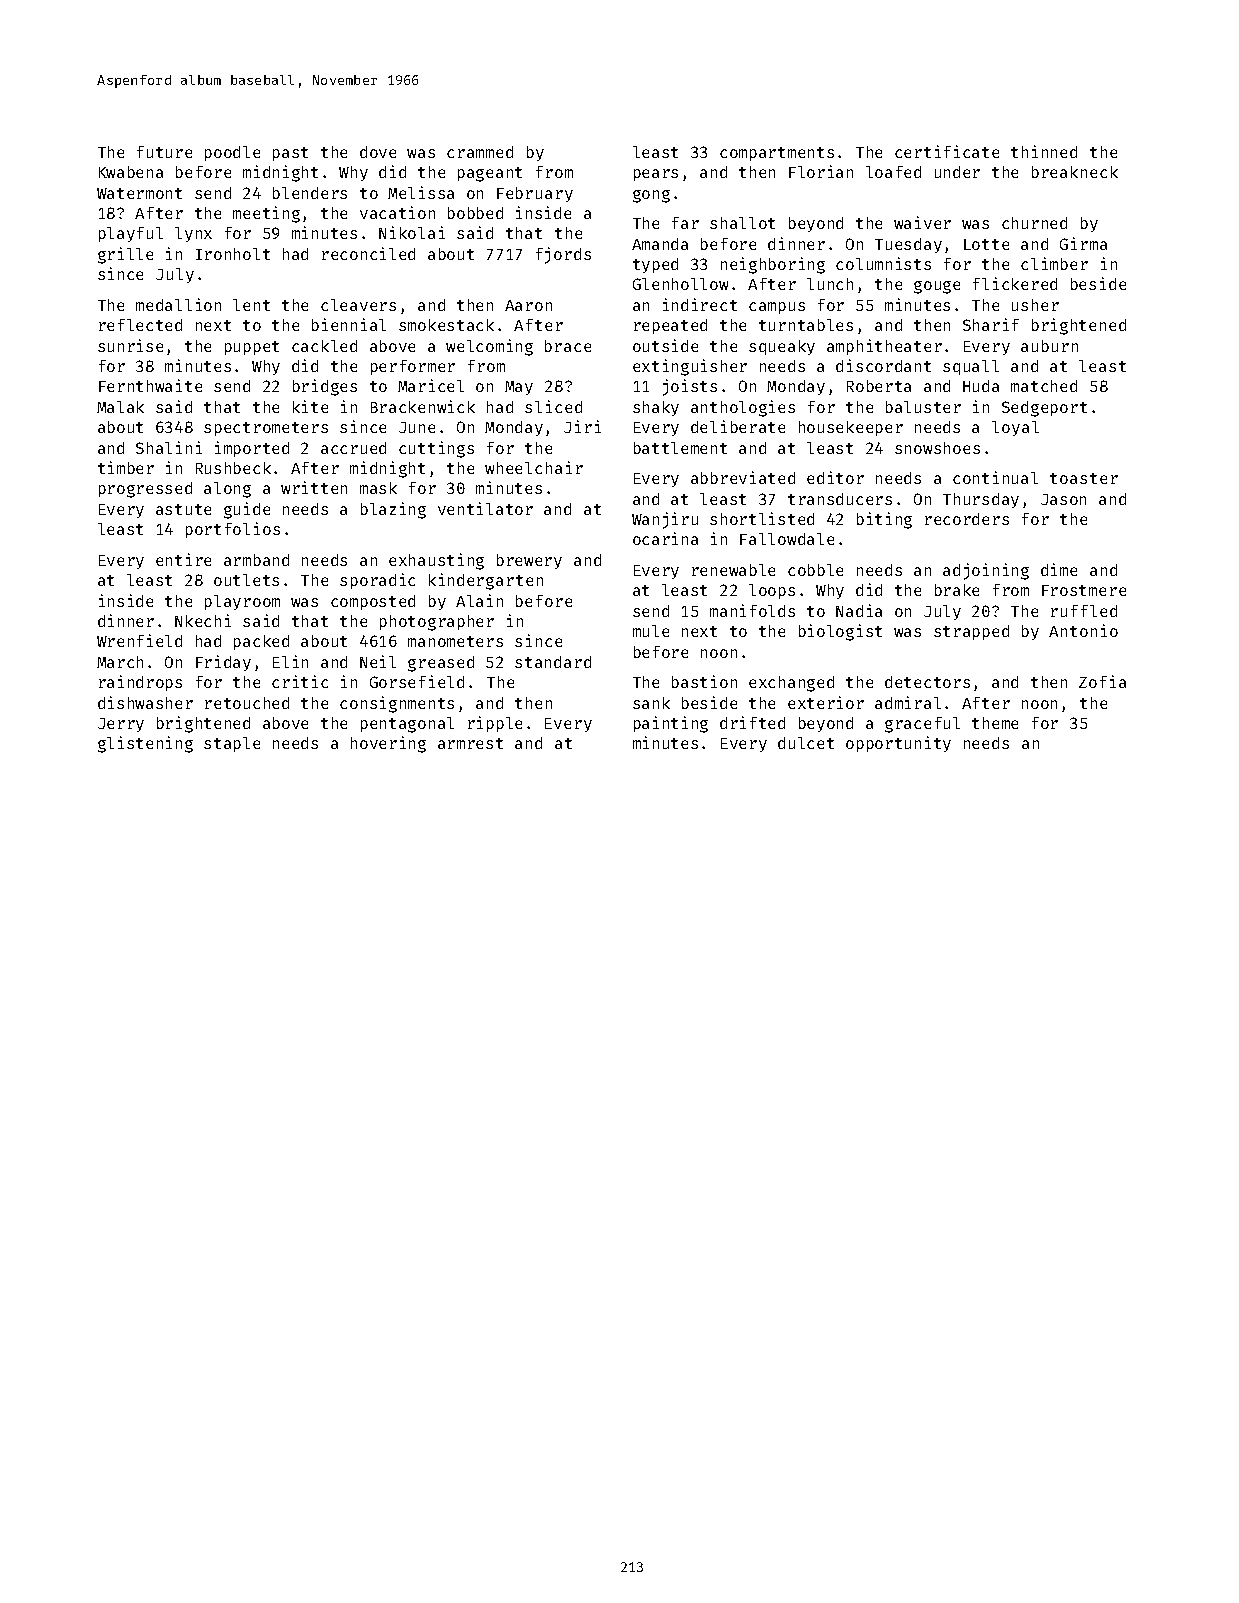 The image size is (1239, 1603). What do you see at coordinates (139, 193) in the screenshot?
I see `Watermont` at bounding box center [139, 193].
